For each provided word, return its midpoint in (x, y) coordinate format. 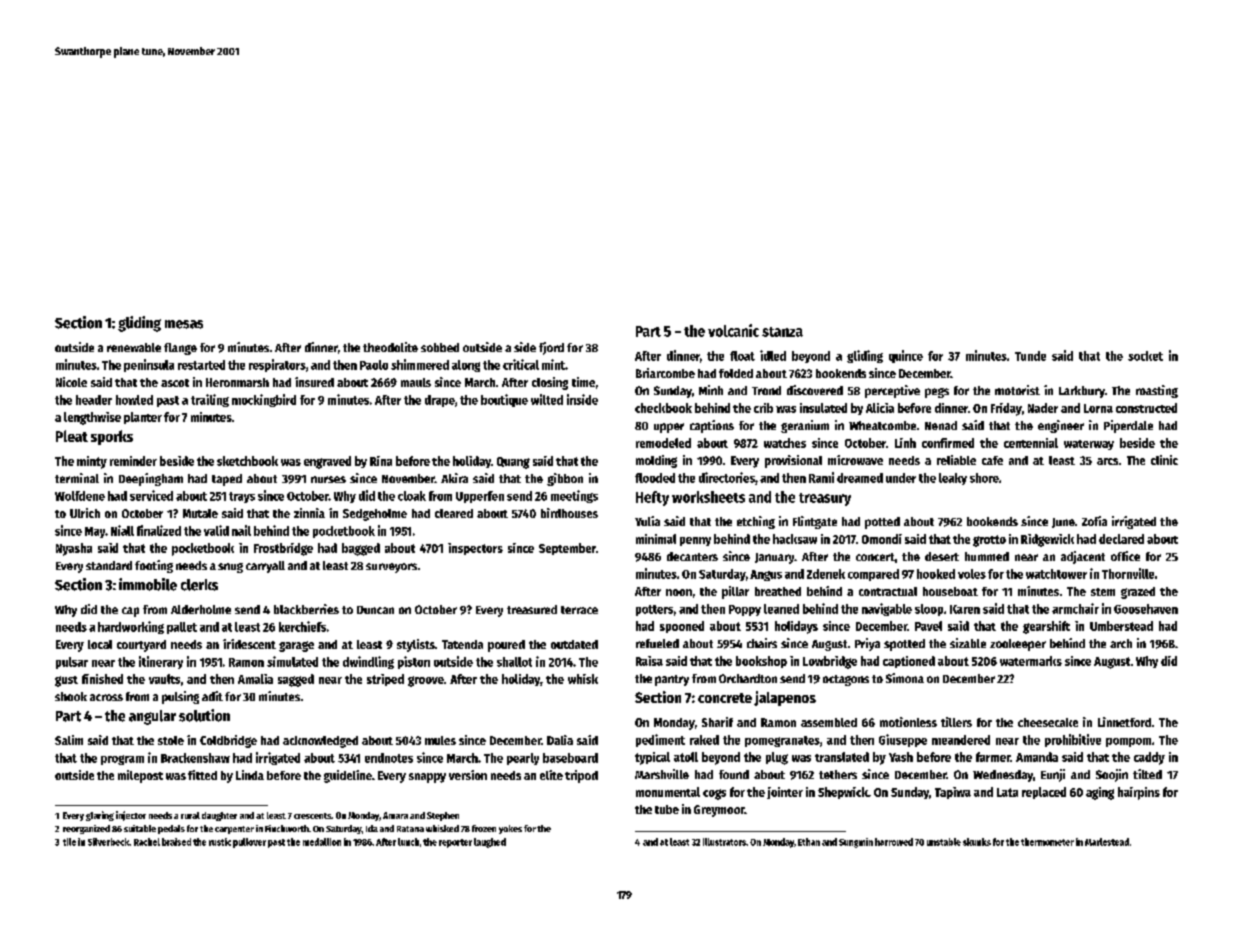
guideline (348, 776)
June (1063, 523)
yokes (510, 829)
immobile (148, 584)
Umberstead (1121, 626)
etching (756, 522)
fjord (551, 348)
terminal (77, 478)
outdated (574, 644)
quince (906, 356)
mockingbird (264, 400)
